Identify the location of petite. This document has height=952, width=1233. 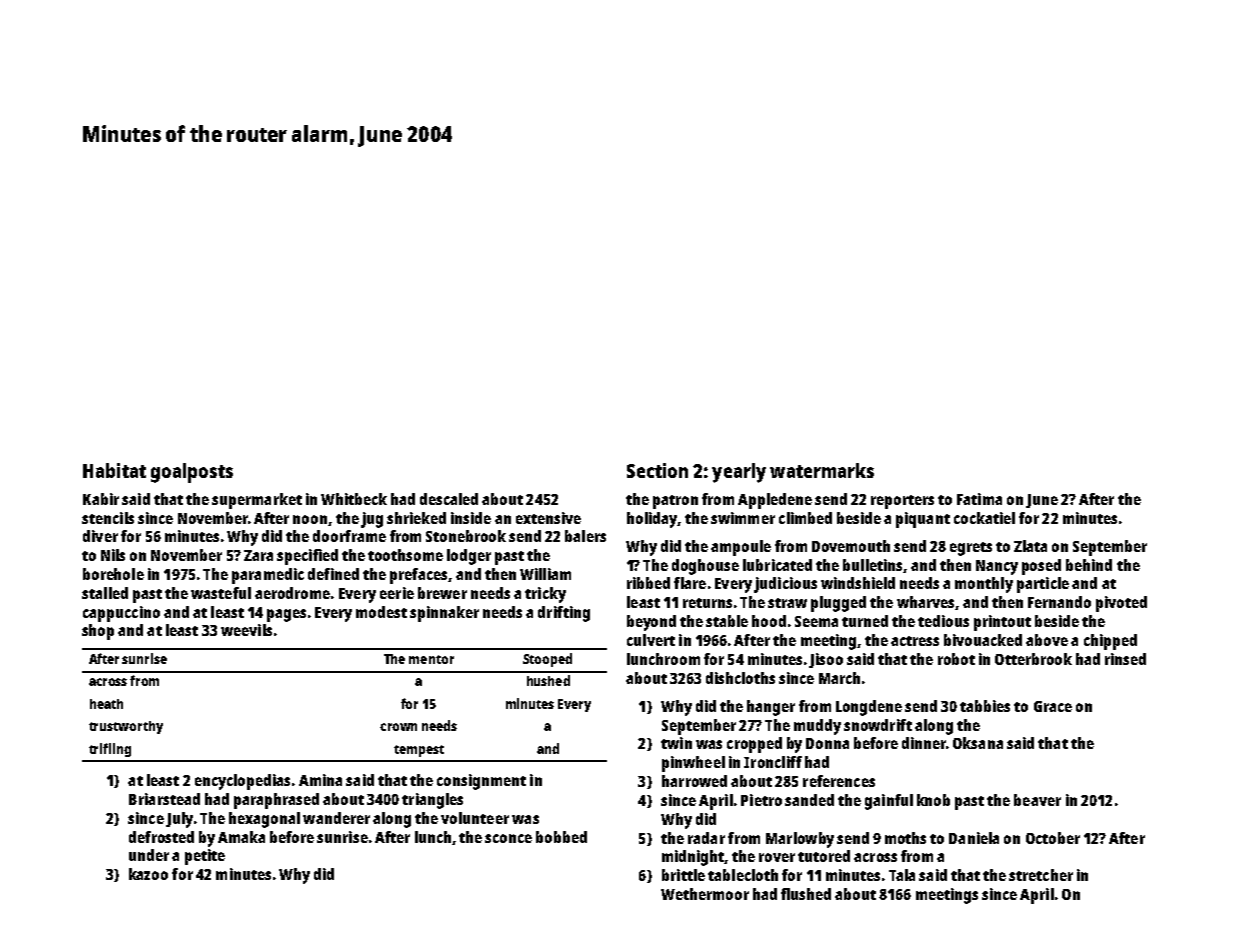
(205, 857).
